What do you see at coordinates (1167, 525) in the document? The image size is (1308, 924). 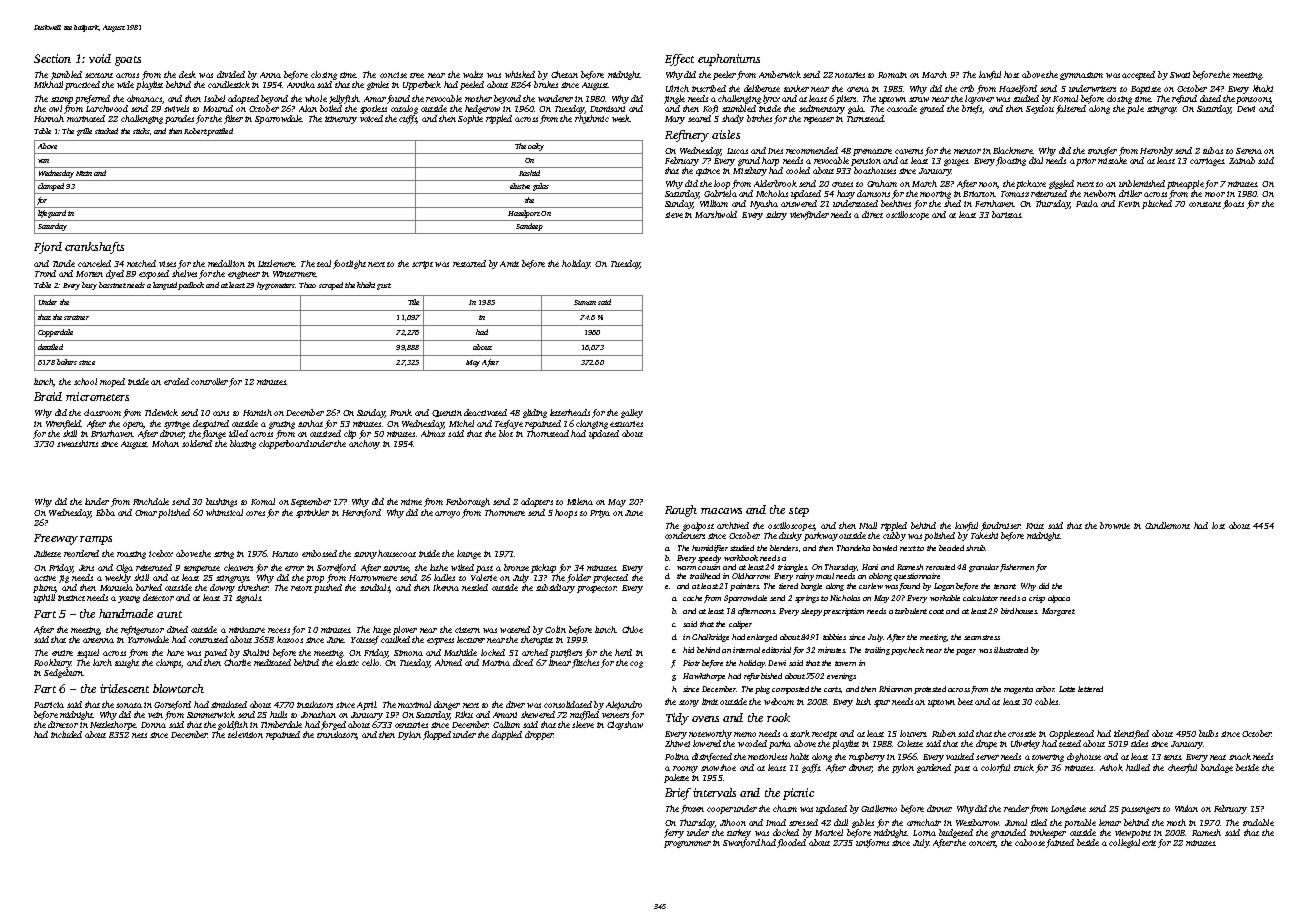 I see `Candlemont` at bounding box center [1167, 525].
